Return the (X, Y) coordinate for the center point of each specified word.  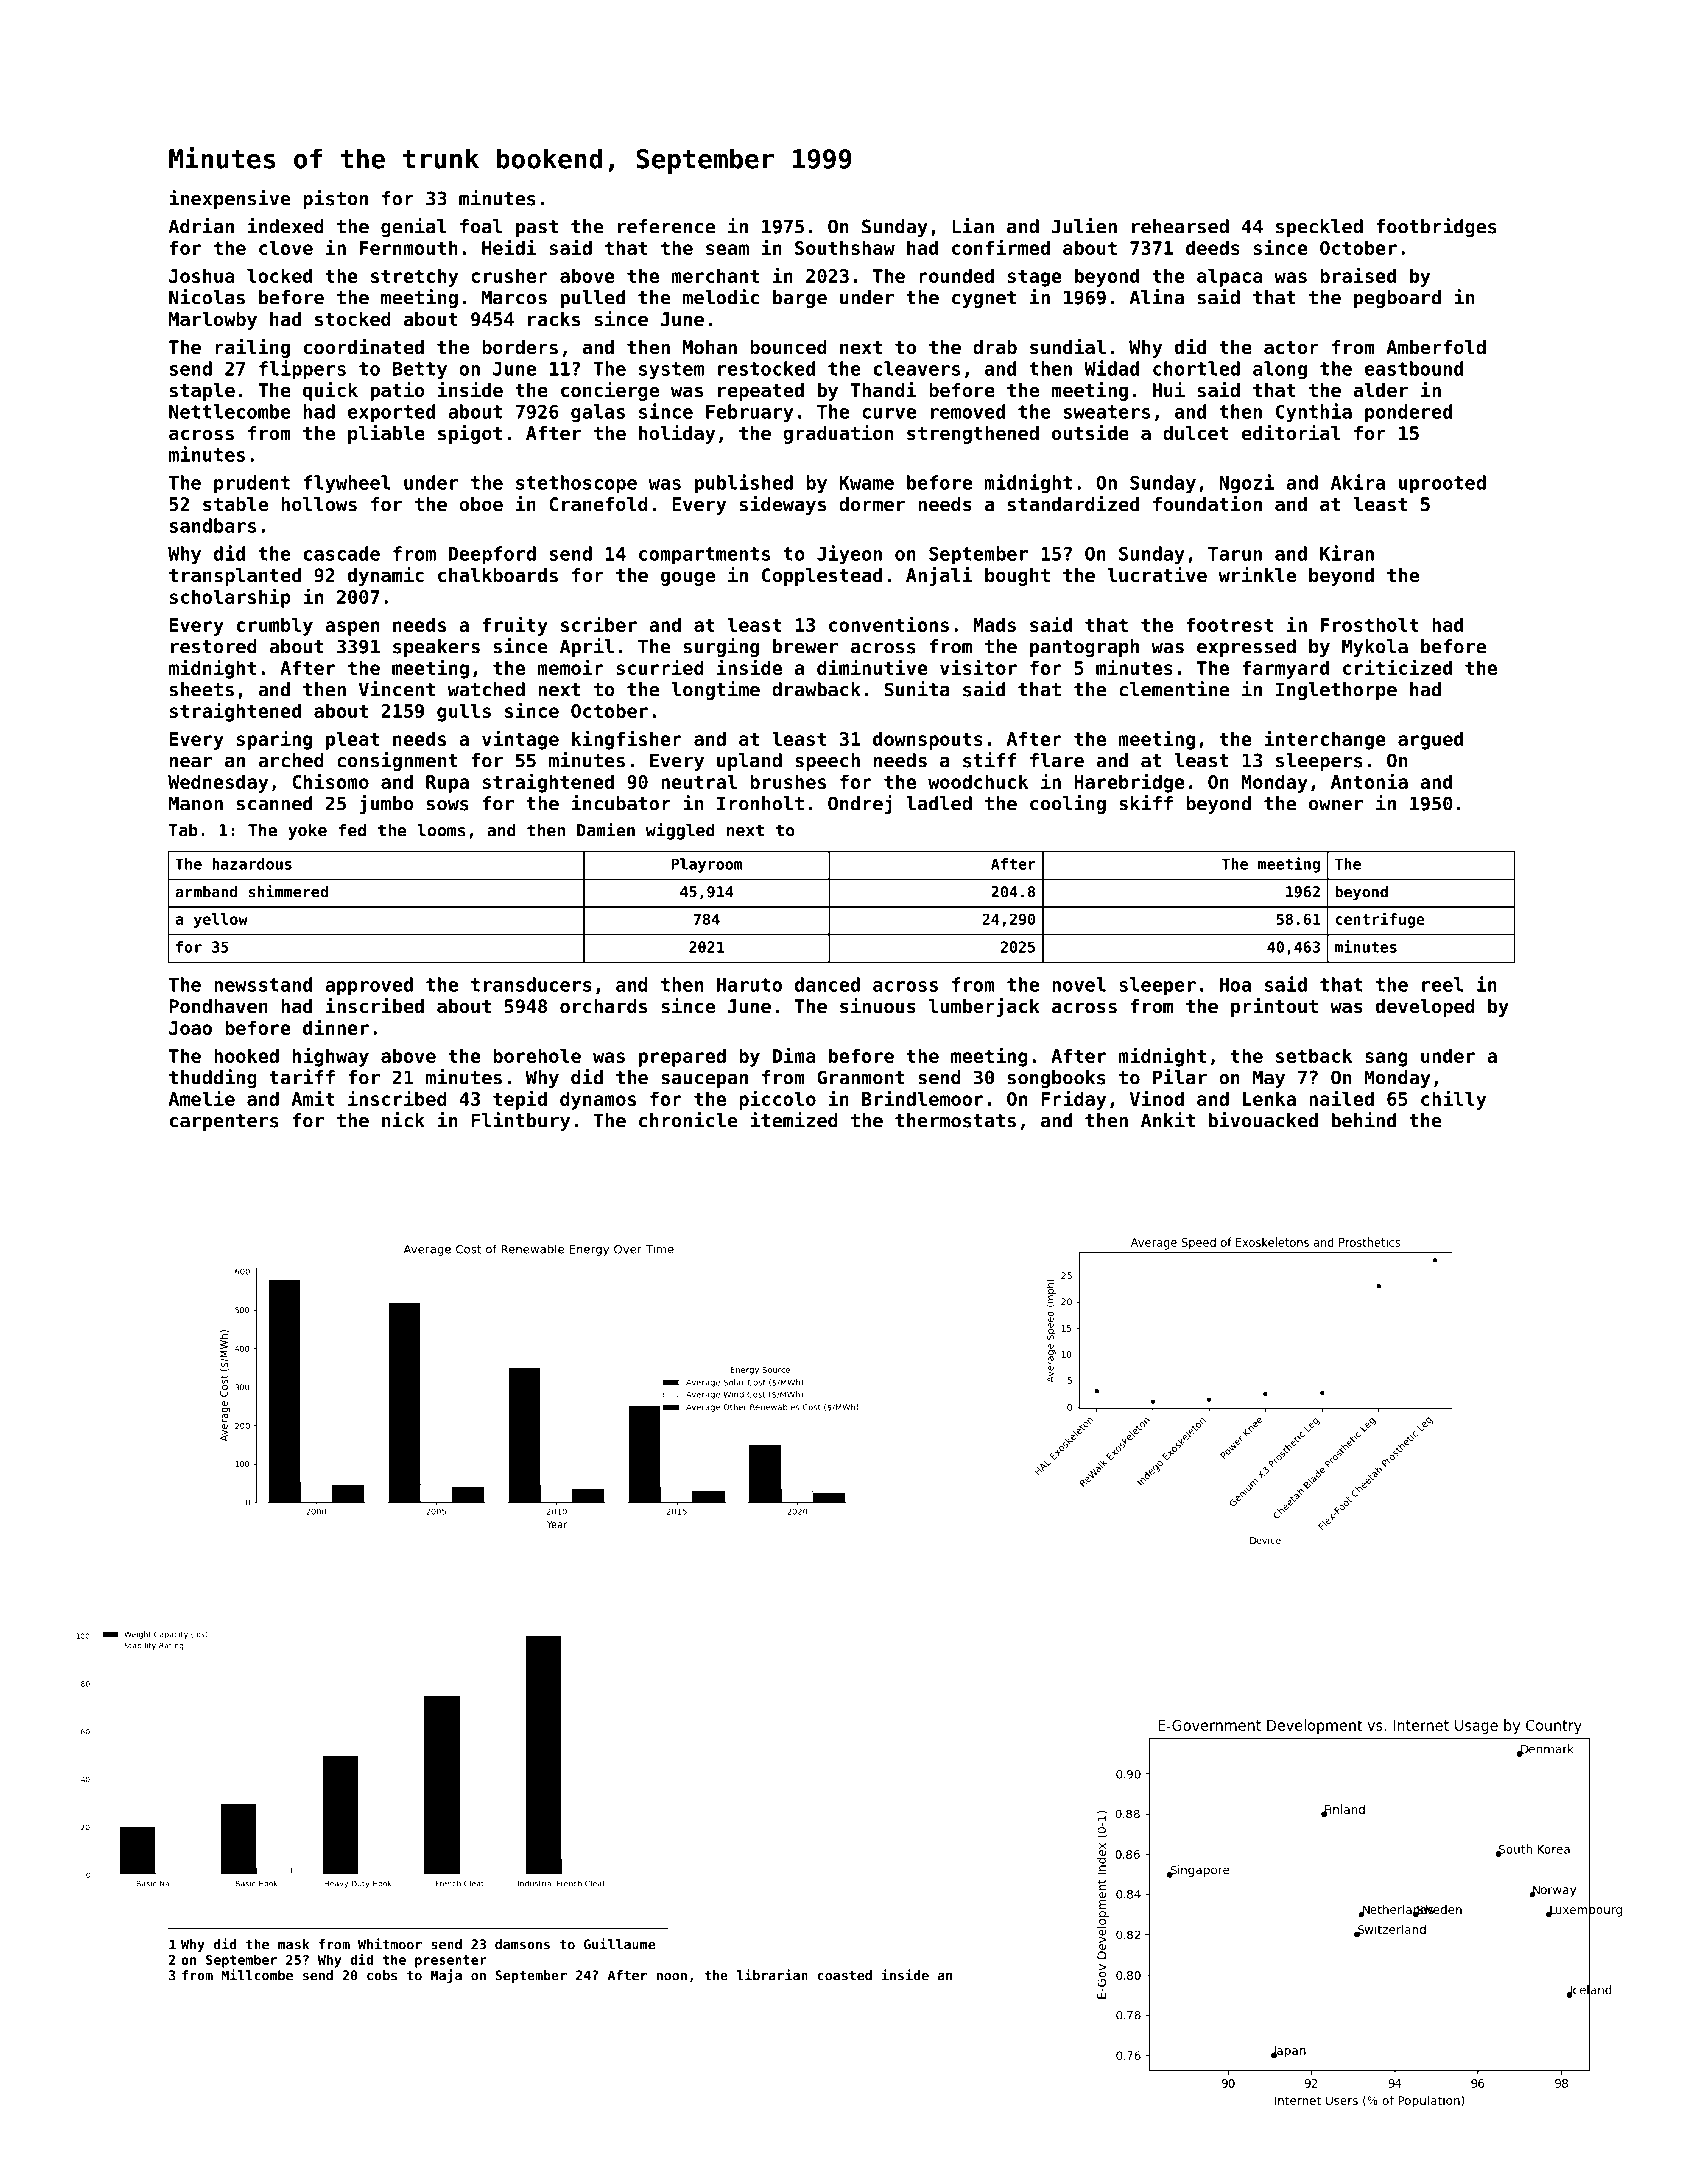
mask (293, 1944)
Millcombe (257, 1975)
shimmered (288, 891)
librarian (772, 1975)
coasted (844, 1975)
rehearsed (1180, 226)
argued (1430, 740)
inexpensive (230, 199)
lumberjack (984, 1007)
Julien (1084, 226)
